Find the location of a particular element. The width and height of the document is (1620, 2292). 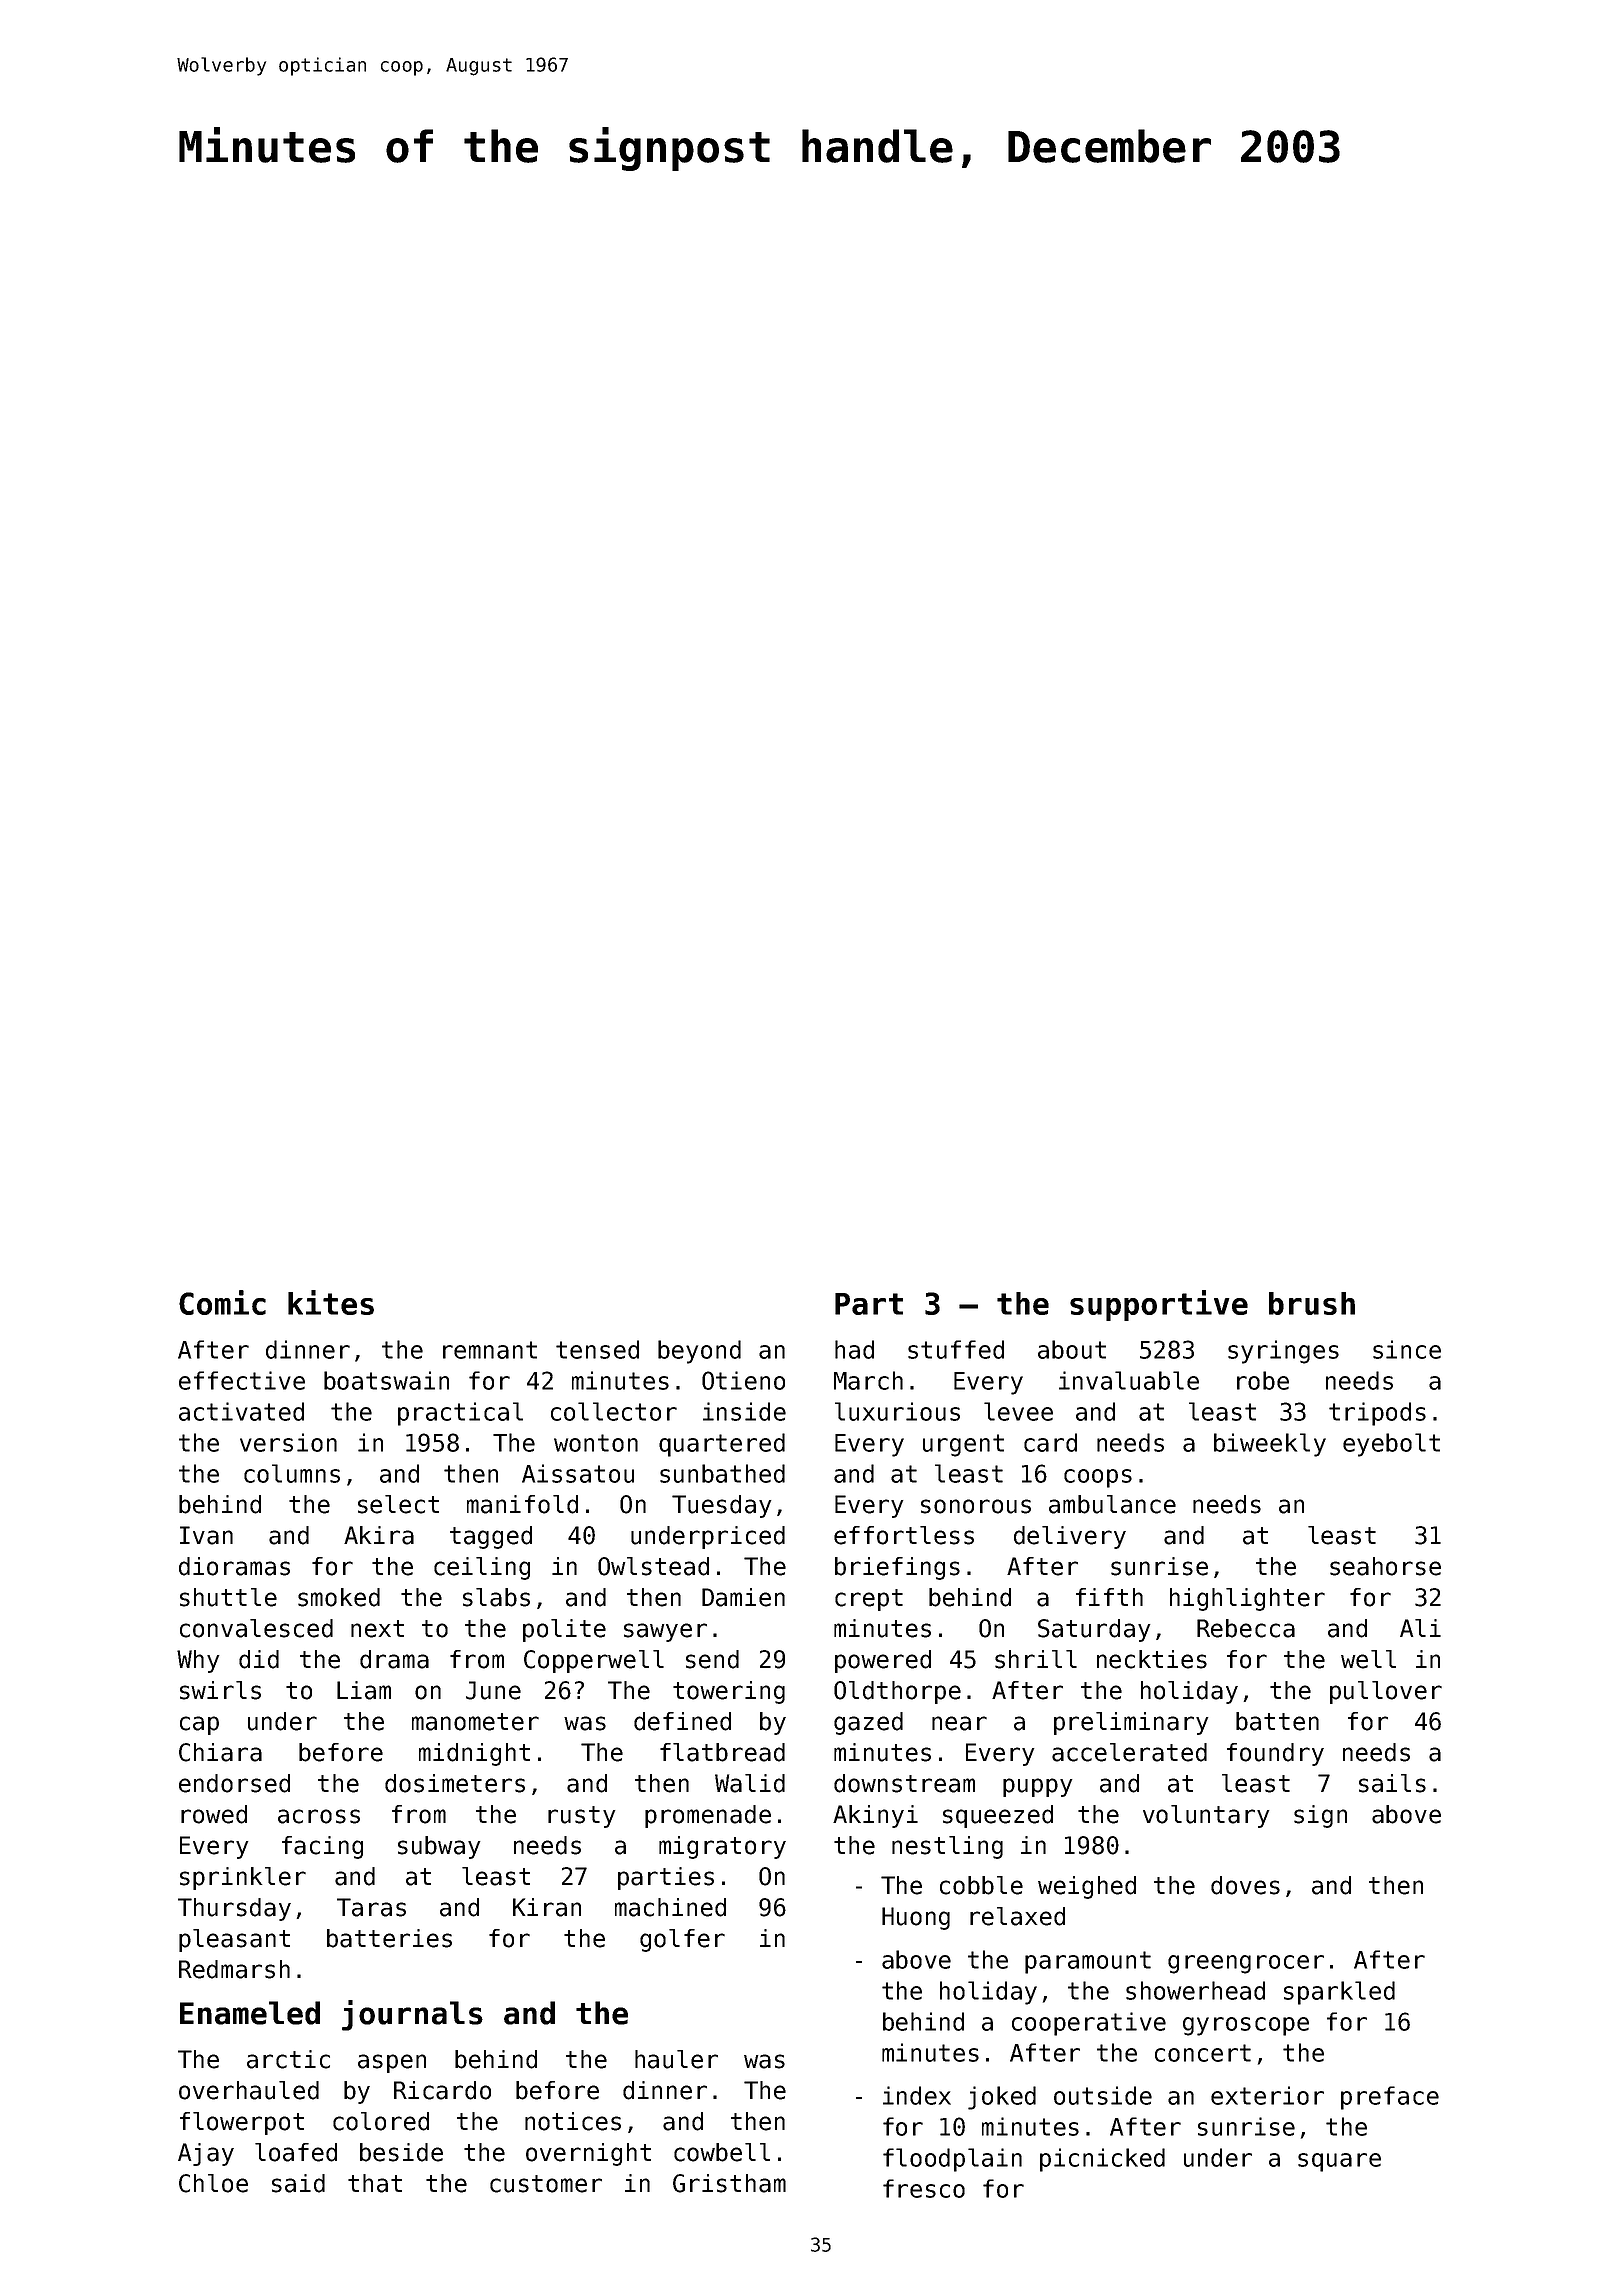

Chloe is located at coordinates (213, 2183).
